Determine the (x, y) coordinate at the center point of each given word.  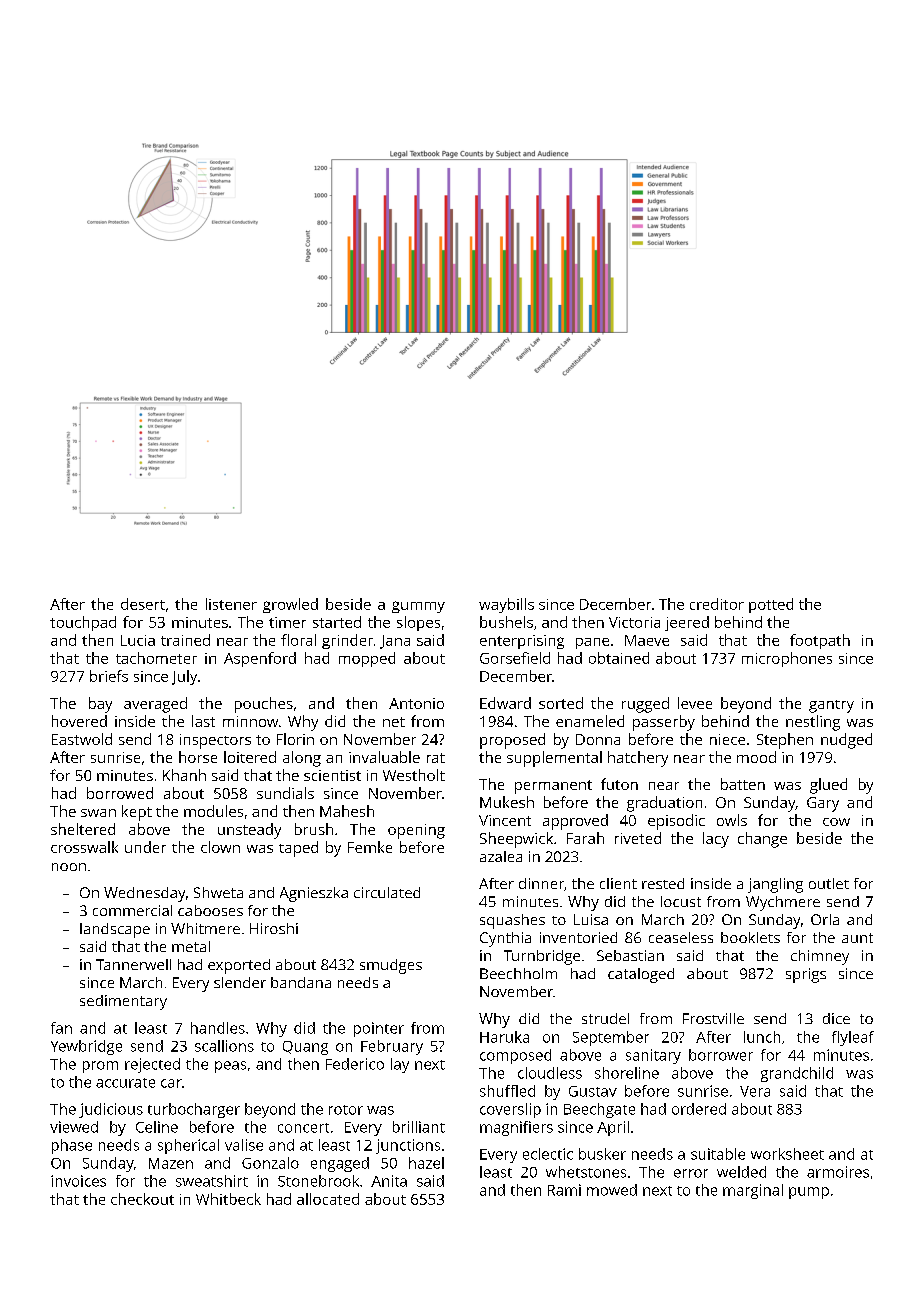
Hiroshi (274, 928)
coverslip (510, 1110)
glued (828, 786)
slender (240, 982)
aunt (857, 938)
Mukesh (507, 802)
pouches (264, 705)
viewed (74, 1127)
